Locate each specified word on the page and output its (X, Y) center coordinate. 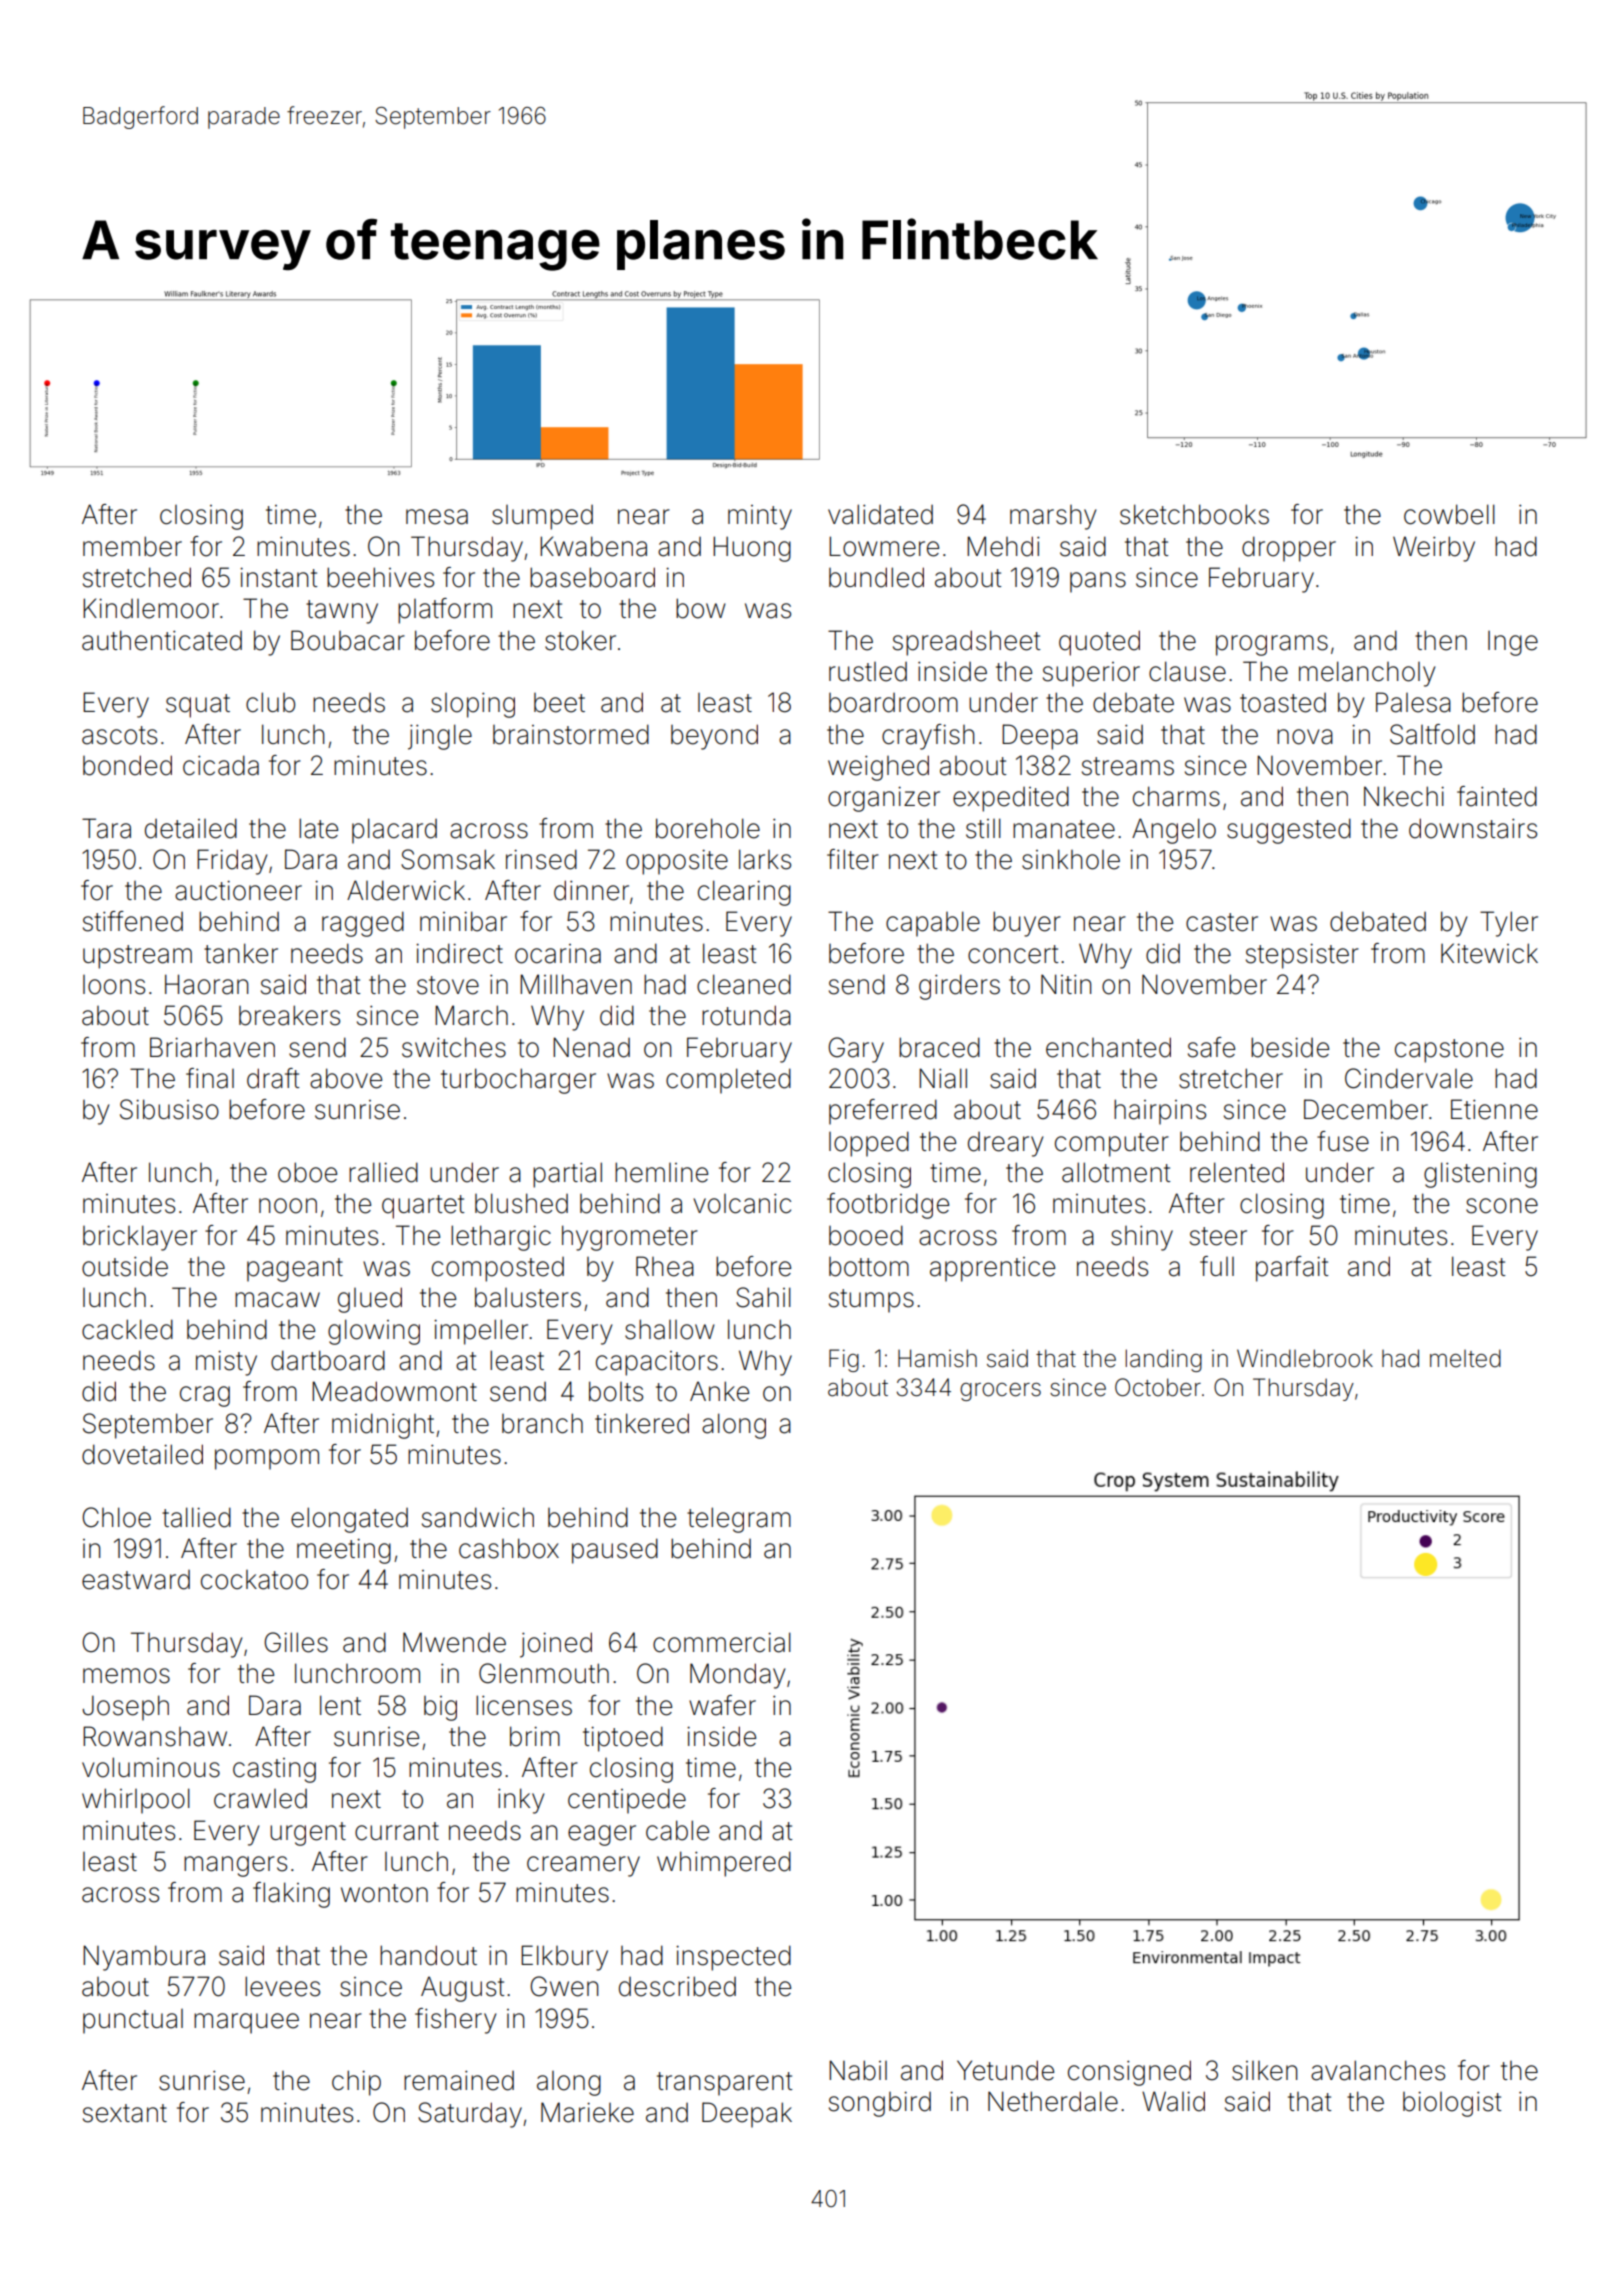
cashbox (509, 1548)
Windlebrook (1305, 1358)
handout (428, 1955)
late (318, 828)
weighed (878, 768)
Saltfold (1432, 734)
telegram (739, 1520)
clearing (744, 893)
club (270, 702)
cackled (127, 1329)
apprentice (992, 1269)
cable (677, 1830)
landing (1163, 1360)
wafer (722, 1705)
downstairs (1473, 828)
